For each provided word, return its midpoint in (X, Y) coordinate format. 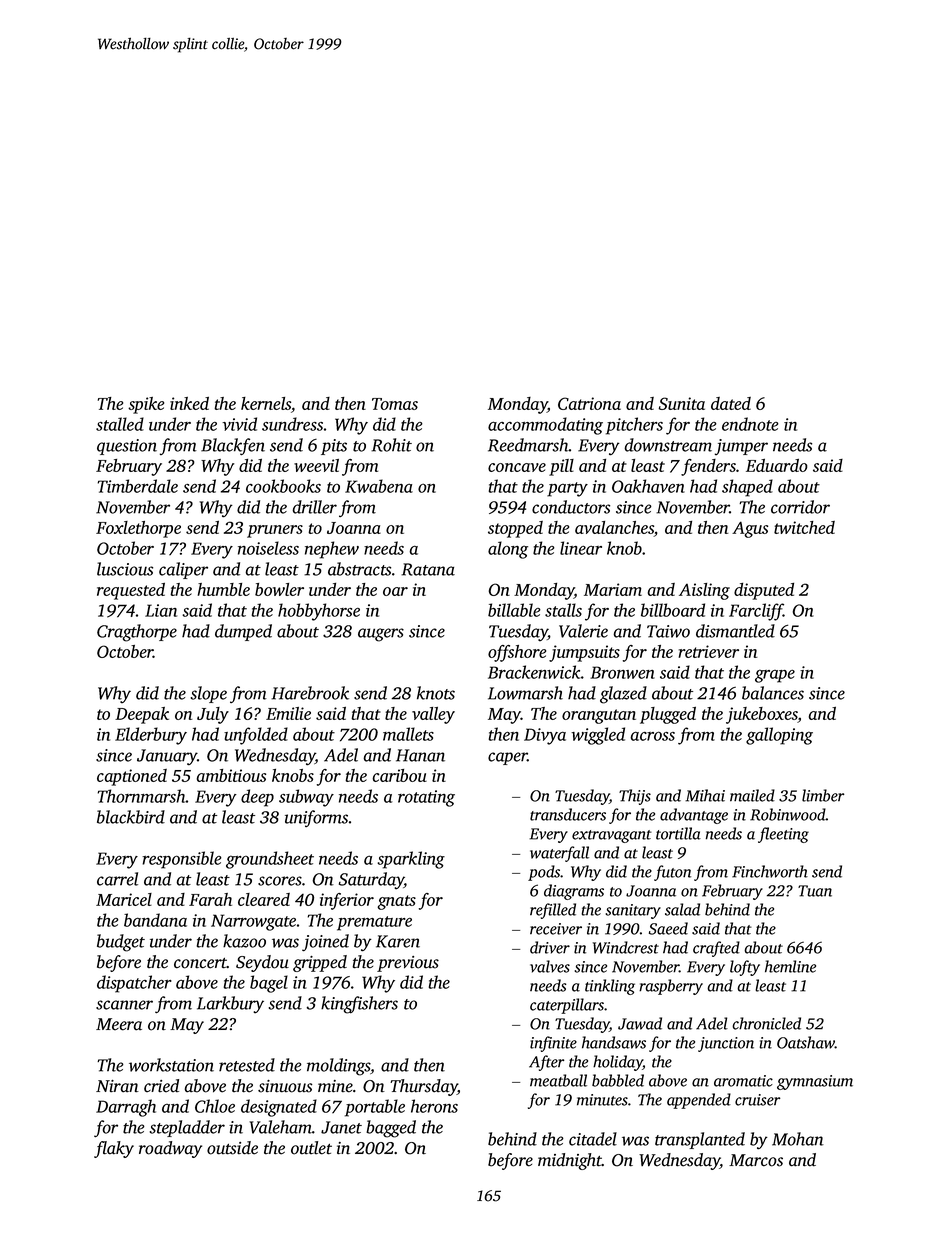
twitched (804, 527)
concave (517, 467)
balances (773, 693)
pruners (275, 531)
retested (247, 1065)
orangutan (599, 716)
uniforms (316, 818)
